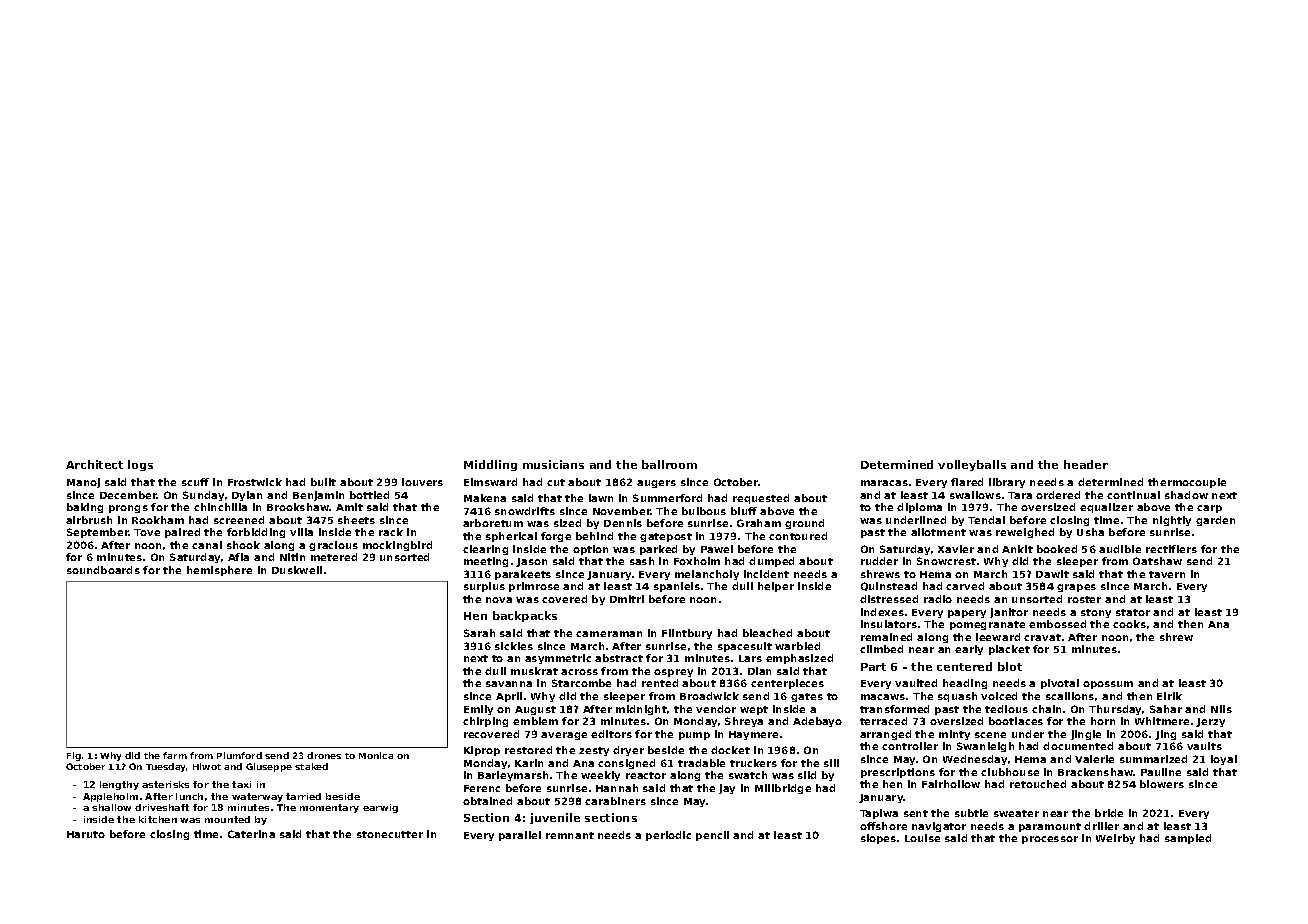 The width and height of the document is (1308, 924). I want to click on logs, so click(140, 465).
